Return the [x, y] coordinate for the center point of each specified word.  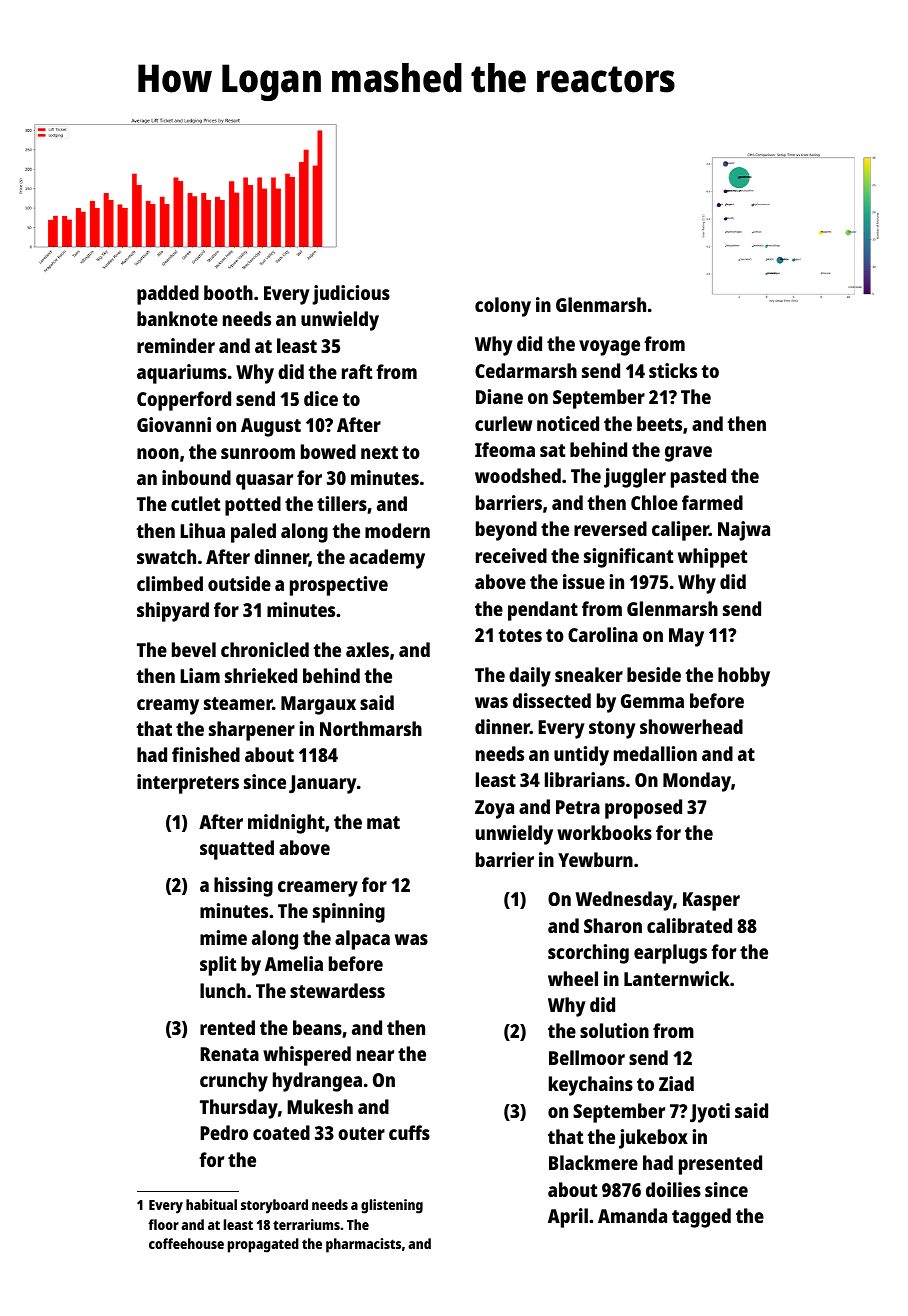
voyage [609, 348]
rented [227, 1027]
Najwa [744, 531]
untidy [581, 756]
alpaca [362, 940]
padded [168, 295]
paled [253, 533]
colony [503, 307]
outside [239, 583]
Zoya [494, 809]
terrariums [306, 1224]
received [511, 555]
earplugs [670, 954]
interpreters [188, 784]
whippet [712, 558]
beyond [506, 531]
